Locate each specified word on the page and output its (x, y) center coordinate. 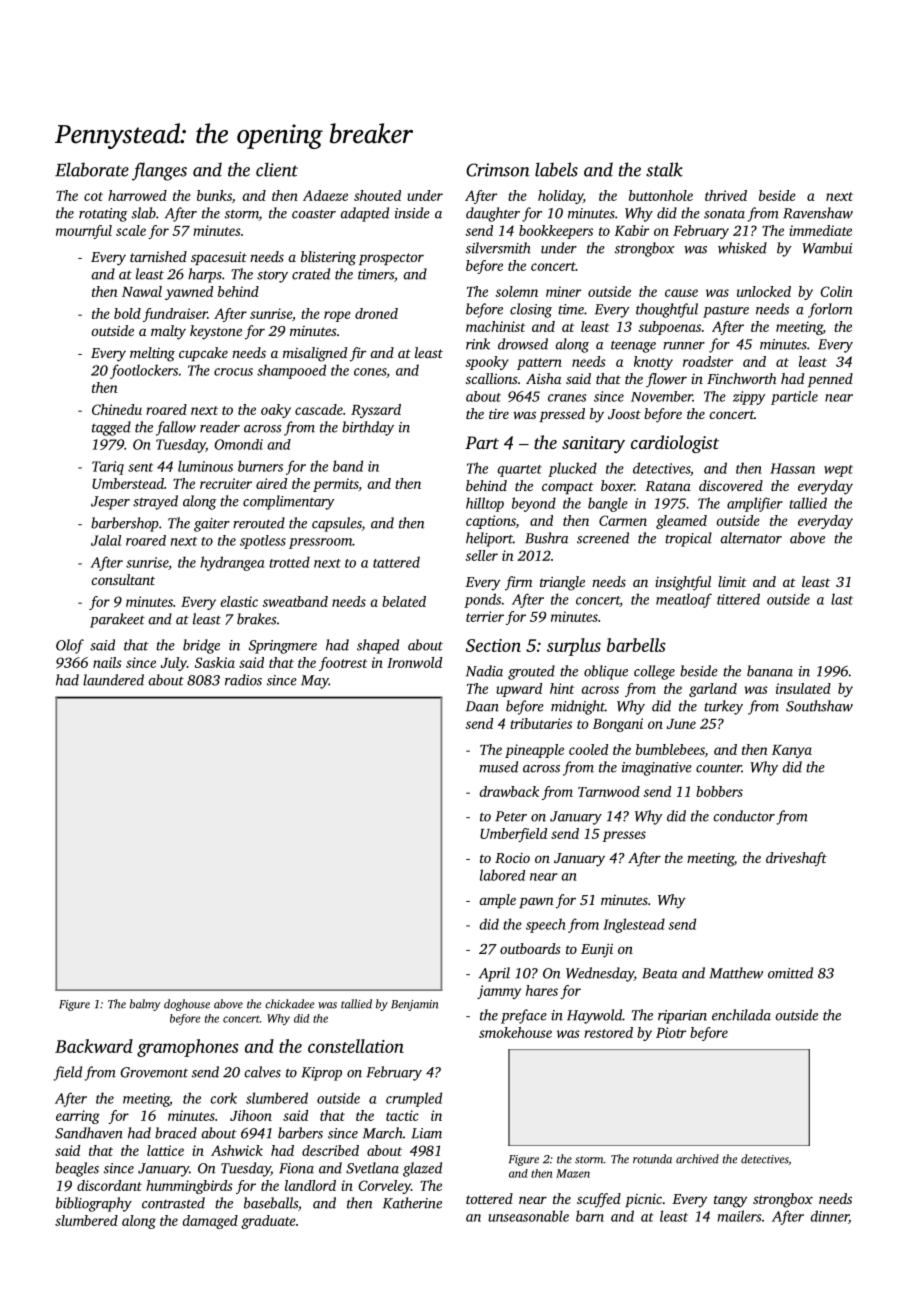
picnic (643, 1200)
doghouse (187, 1005)
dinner (830, 1217)
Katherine (412, 1203)
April (494, 974)
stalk (664, 169)
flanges (159, 171)
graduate (268, 1222)
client (277, 169)
